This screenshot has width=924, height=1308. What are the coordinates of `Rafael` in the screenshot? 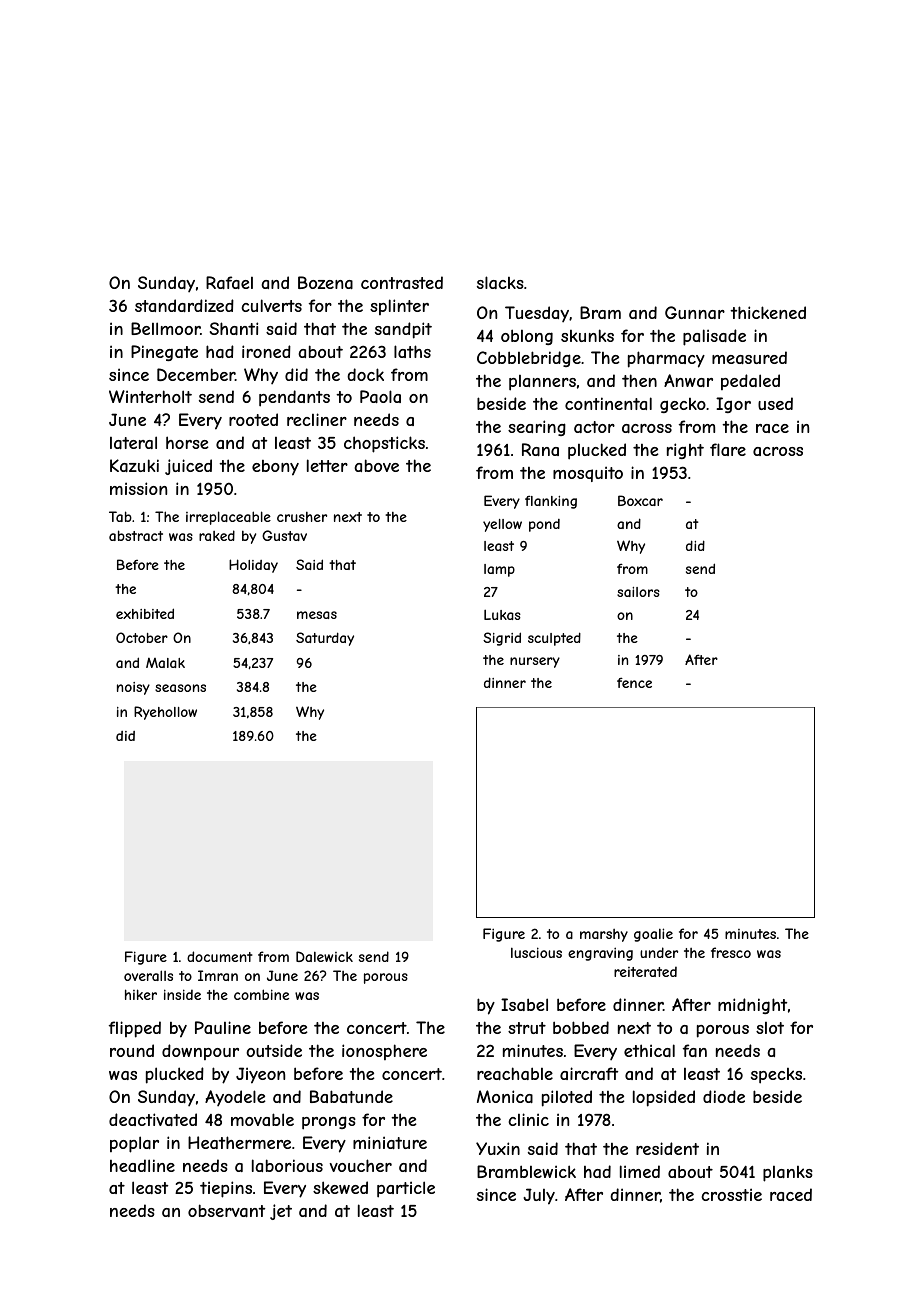 It's located at (229, 282).
